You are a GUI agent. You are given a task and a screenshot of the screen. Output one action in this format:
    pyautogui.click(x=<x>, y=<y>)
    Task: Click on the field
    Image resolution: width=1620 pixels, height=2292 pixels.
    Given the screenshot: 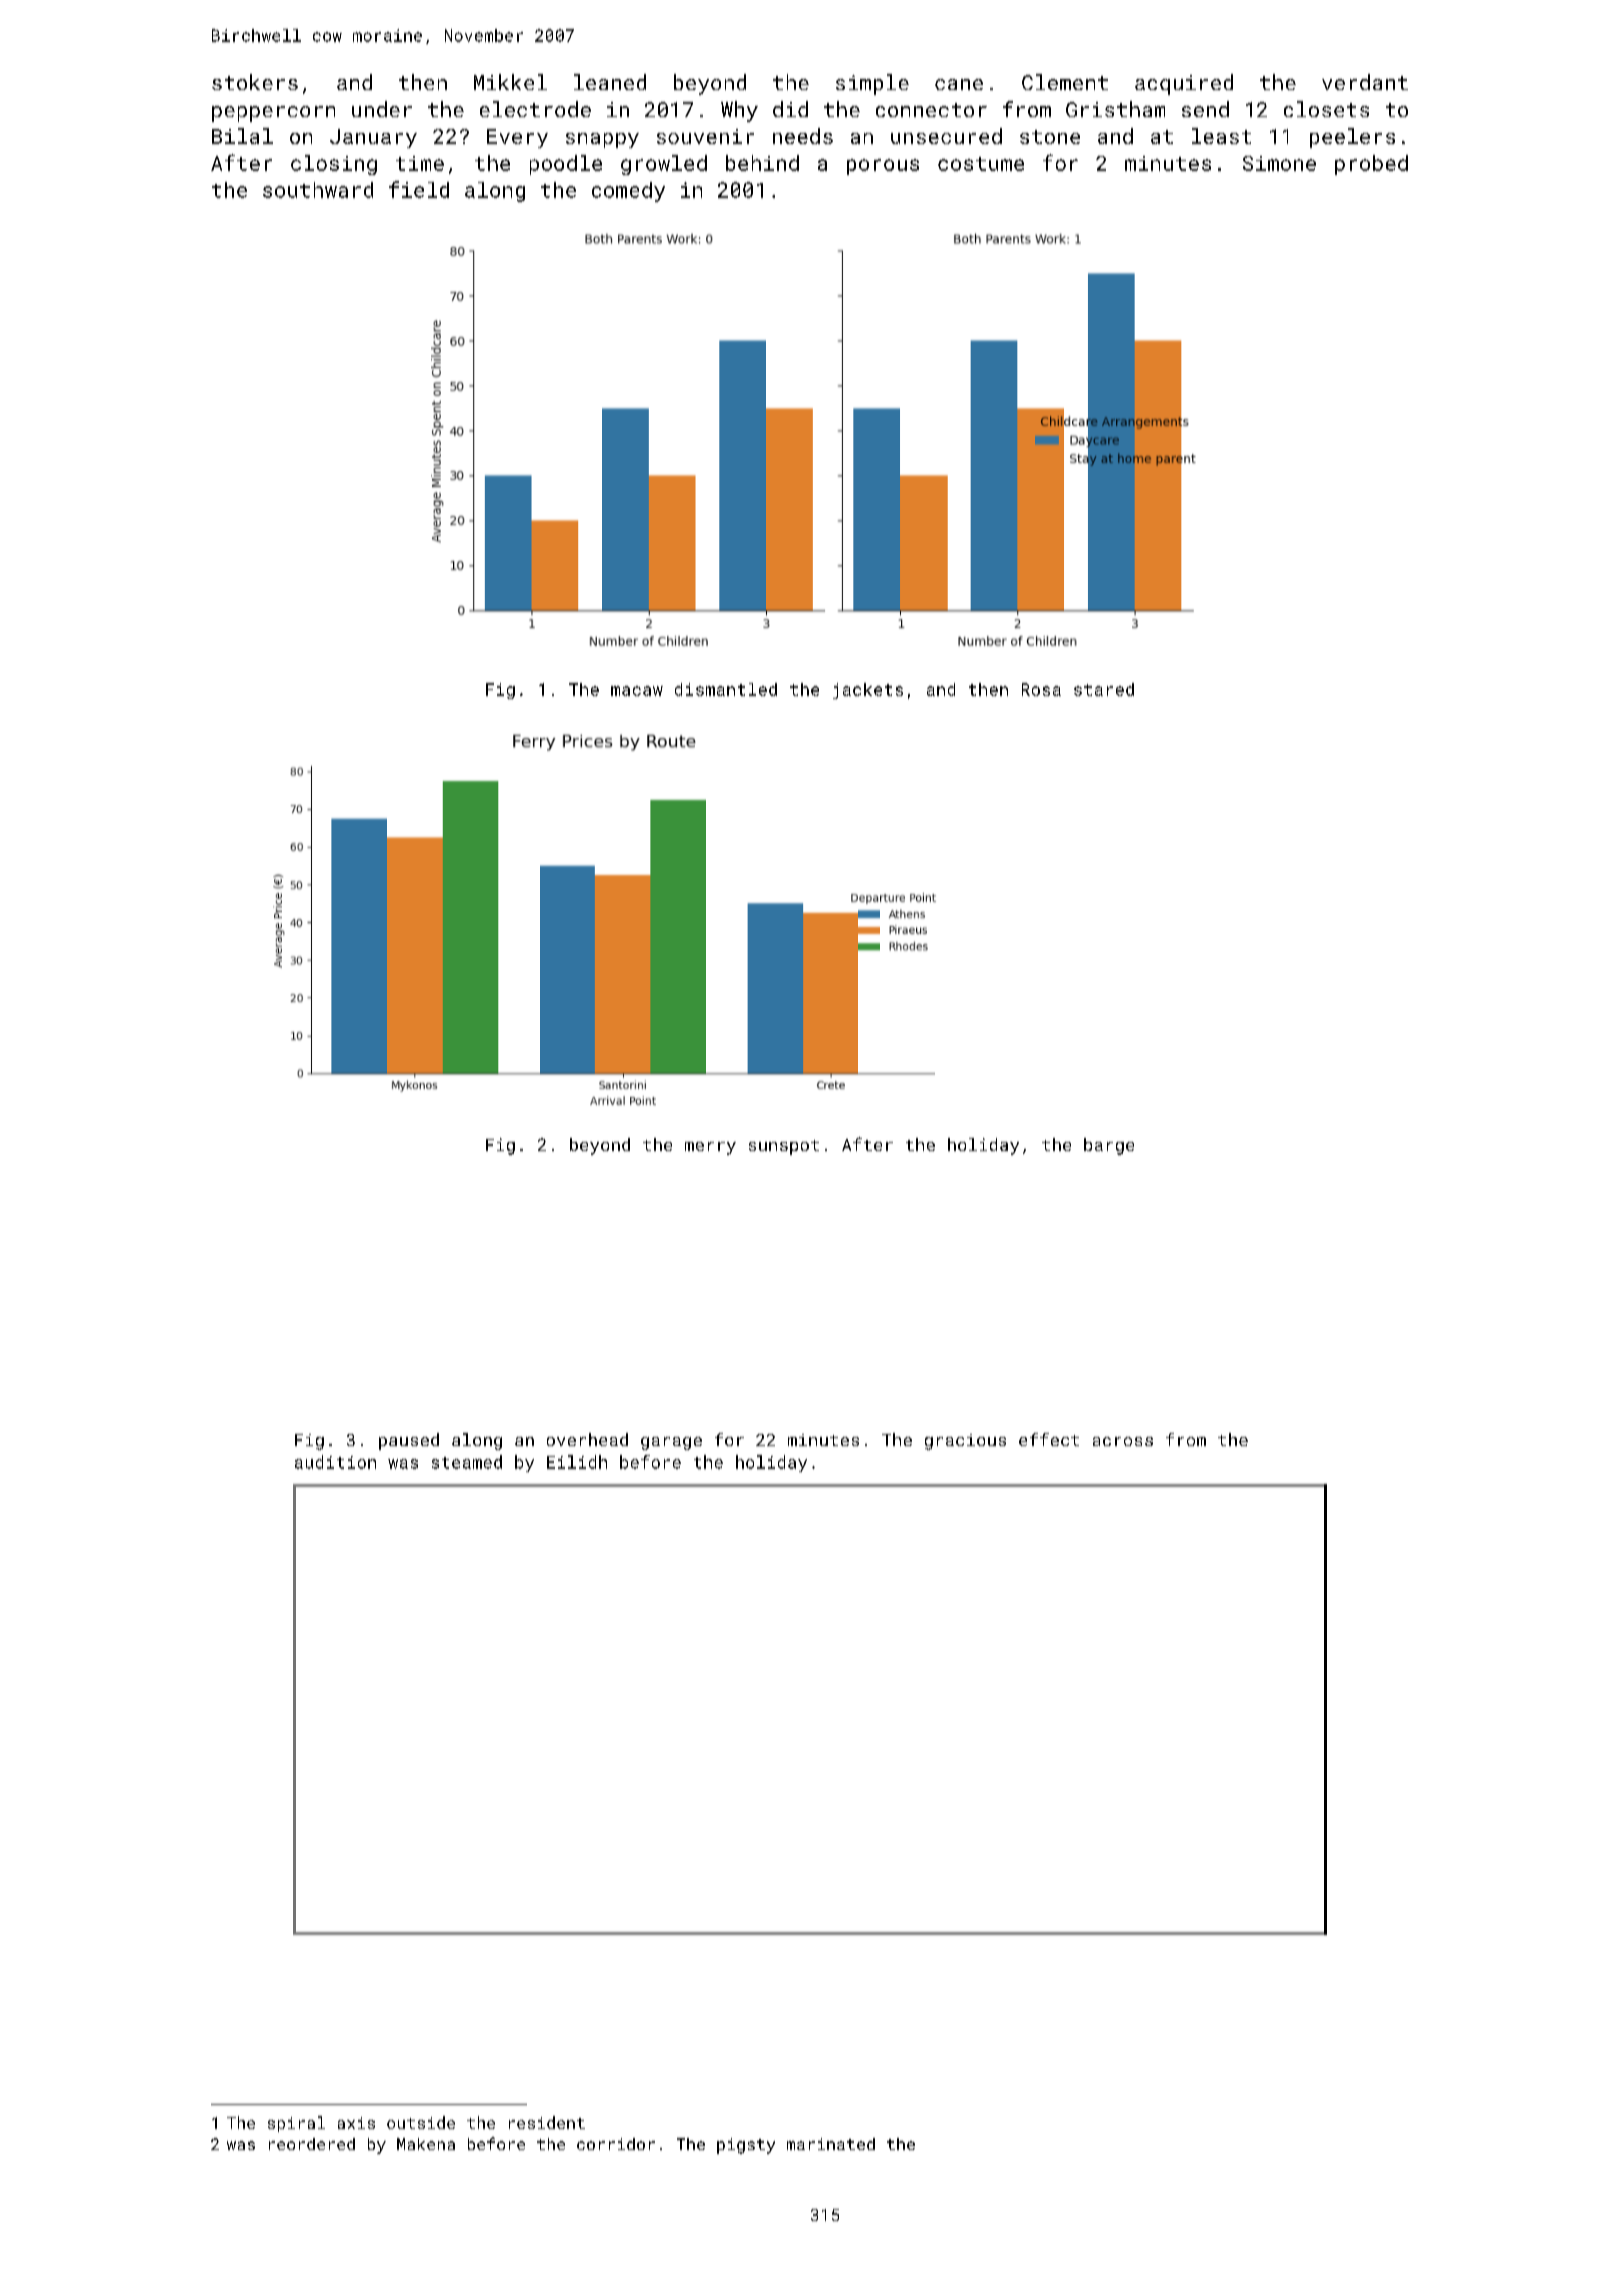 What is the action you would take?
    pyautogui.click(x=419, y=189)
